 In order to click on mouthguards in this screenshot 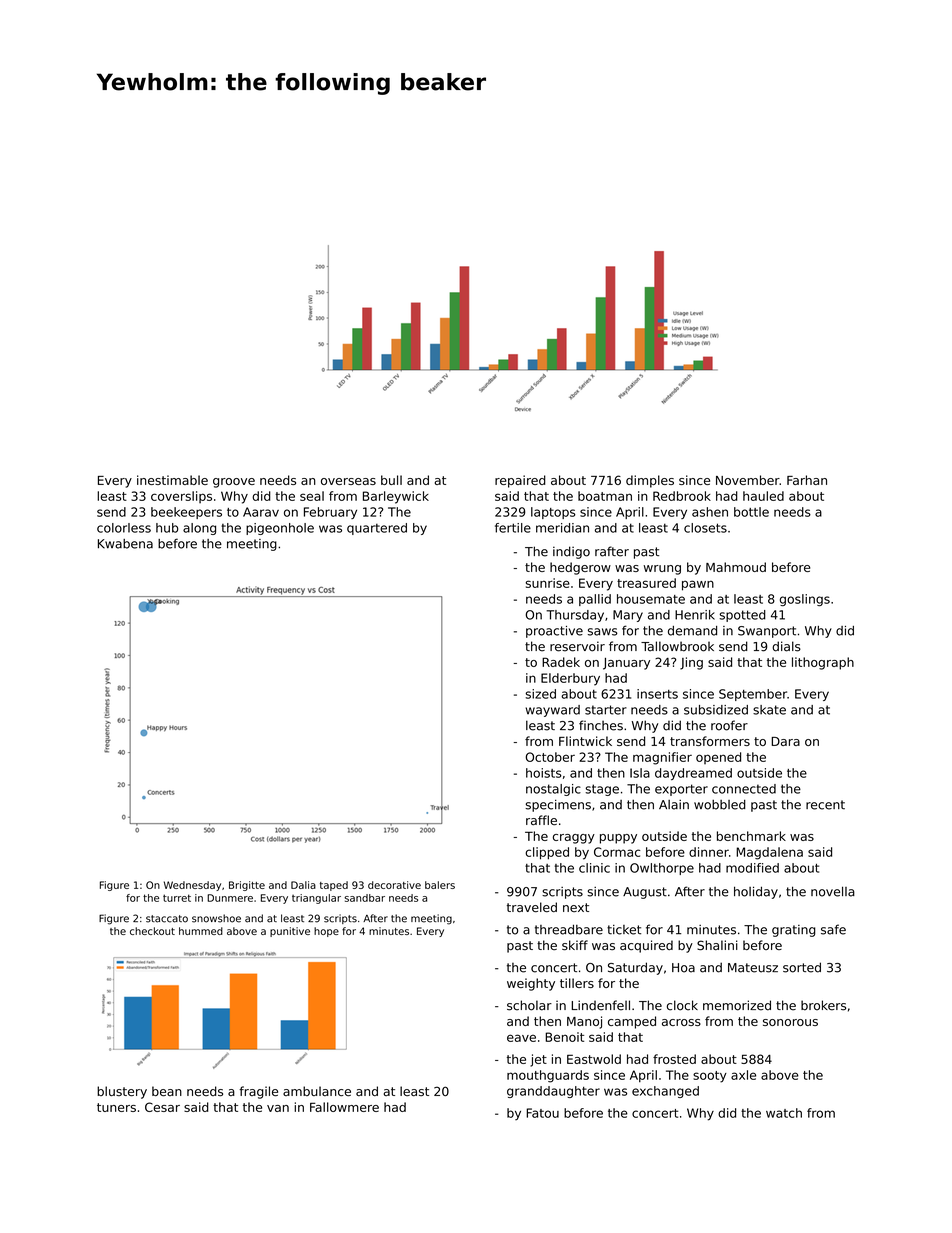, I will do `click(548, 1076)`.
